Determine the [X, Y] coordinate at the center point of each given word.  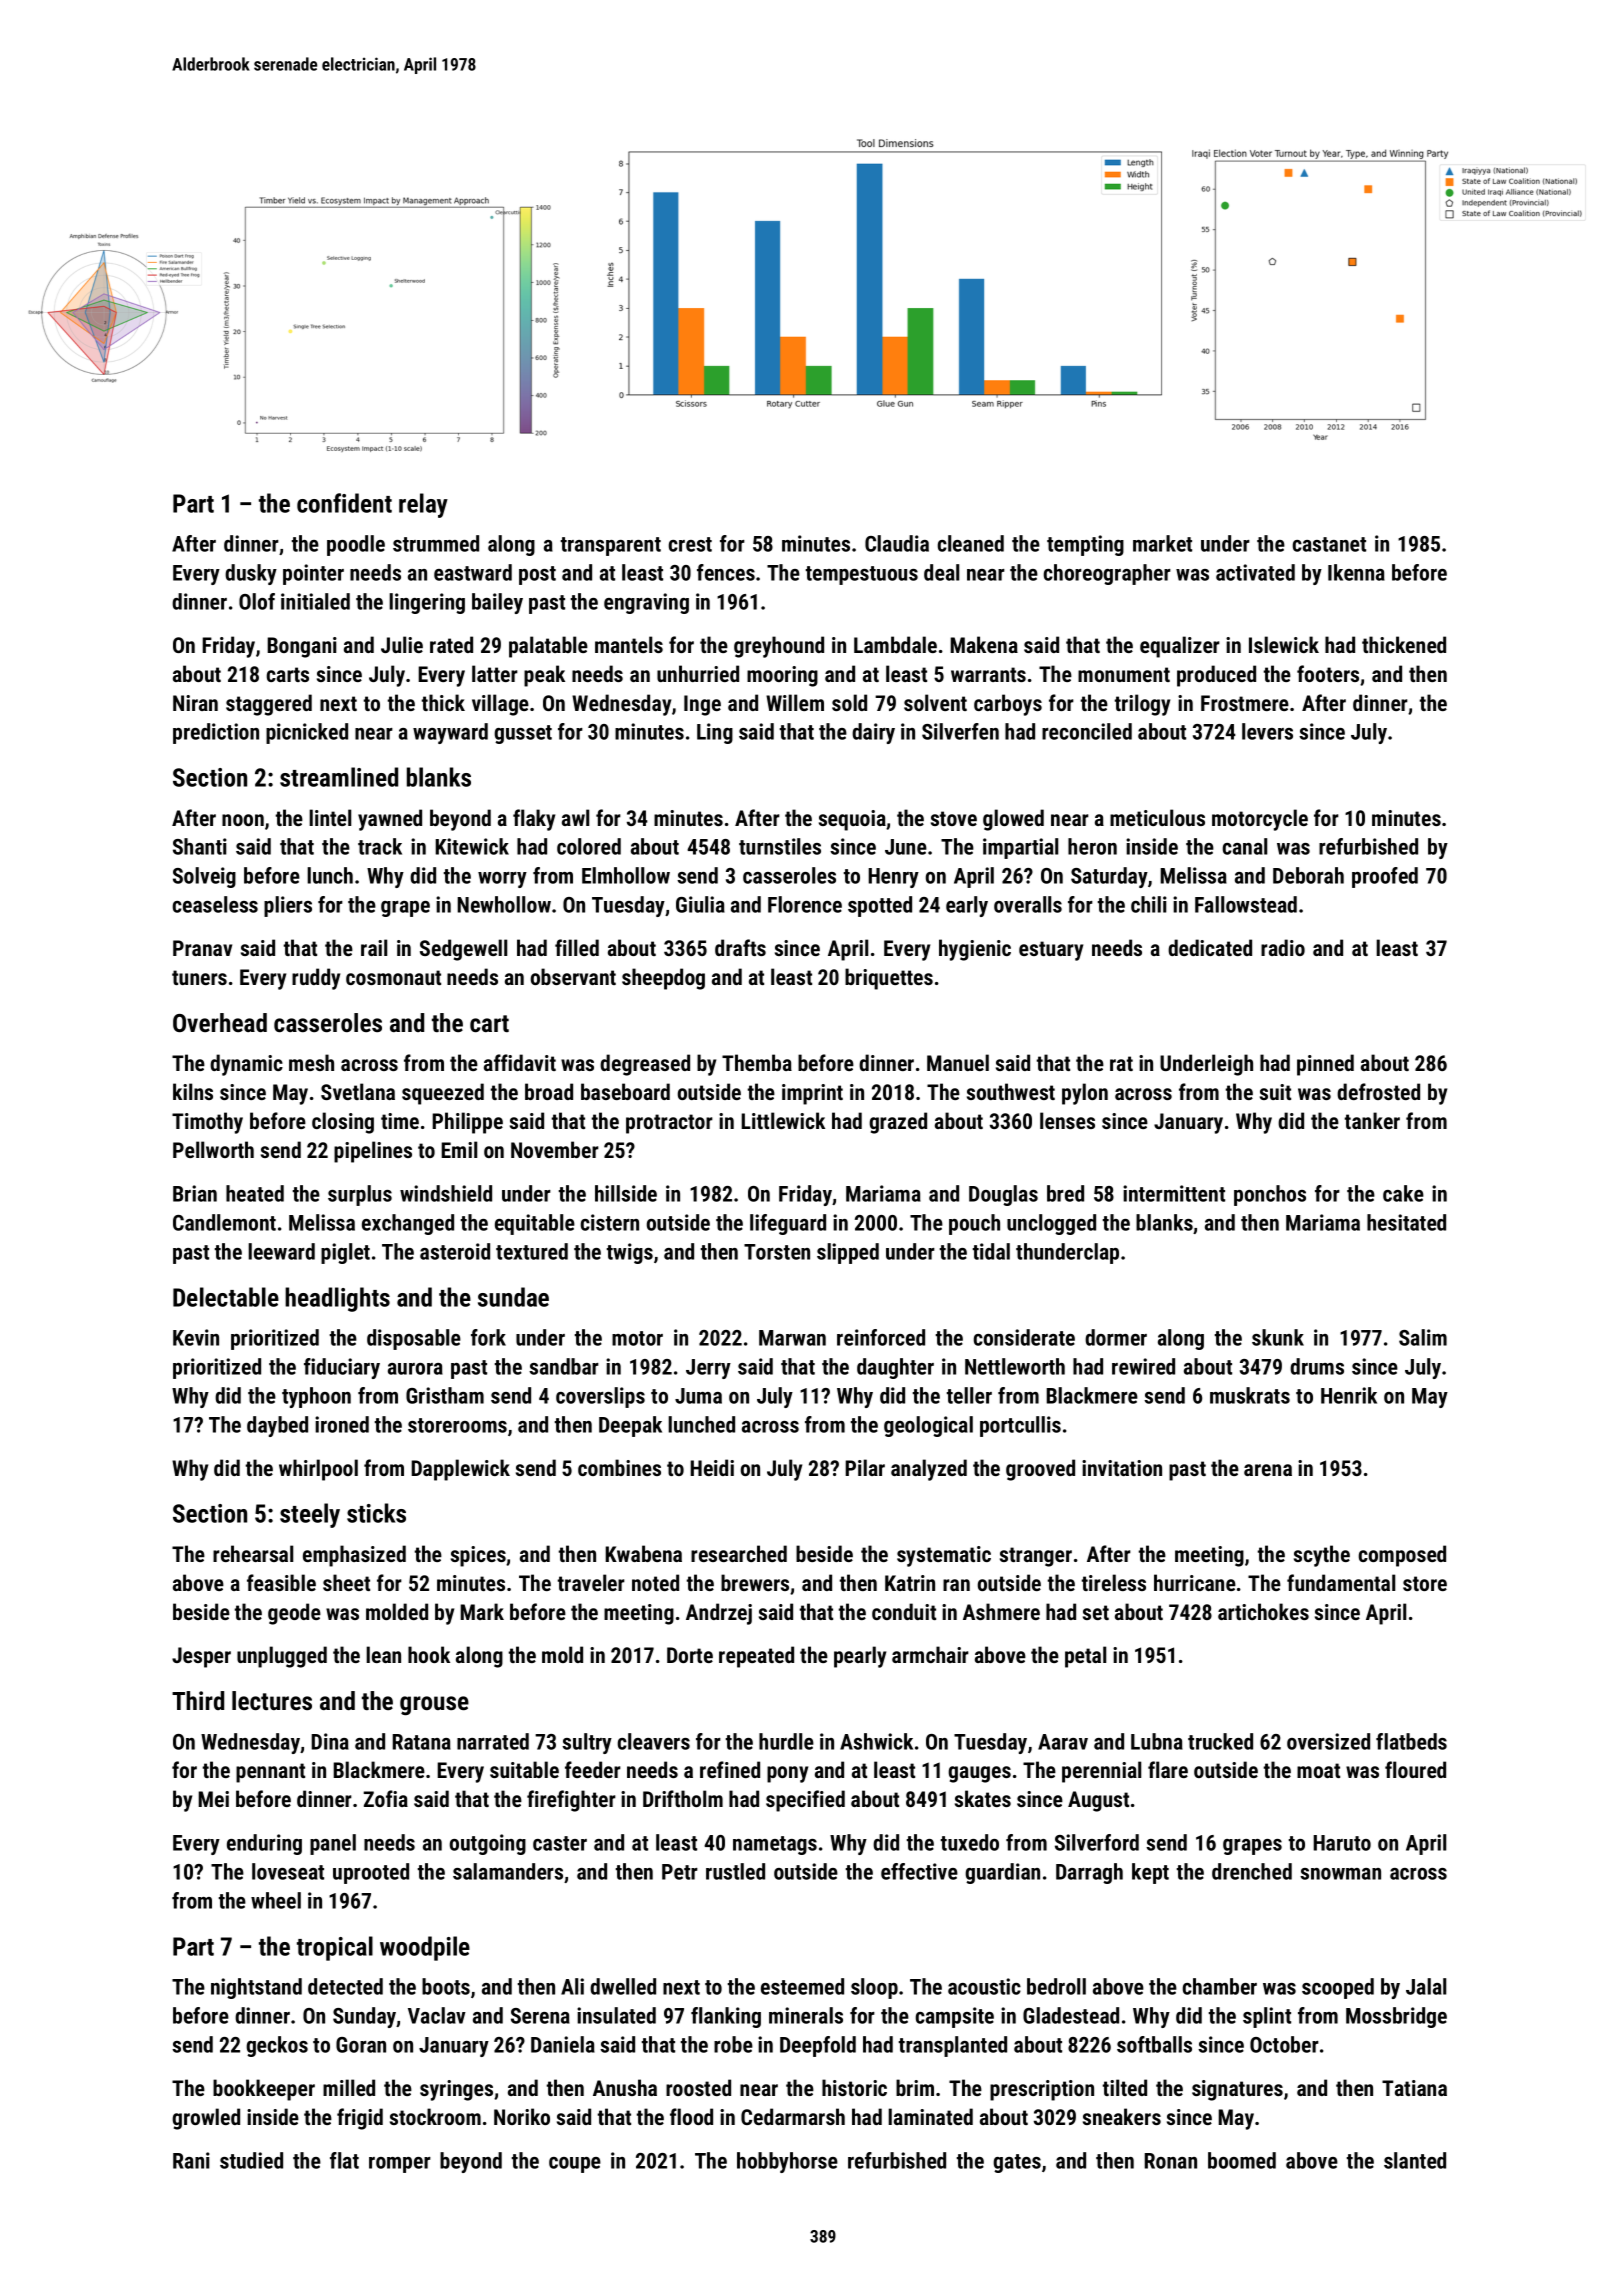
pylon [1085, 1094]
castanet [1329, 544]
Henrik [1349, 1395]
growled [206, 2119]
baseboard [625, 1091]
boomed [1242, 2160]
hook [429, 1654]
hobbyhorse [787, 2162]
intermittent [1174, 1193]
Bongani [302, 647]
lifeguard [788, 1224]
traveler [591, 1582]
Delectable [226, 1297]
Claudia [897, 543]
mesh [311, 1062]
